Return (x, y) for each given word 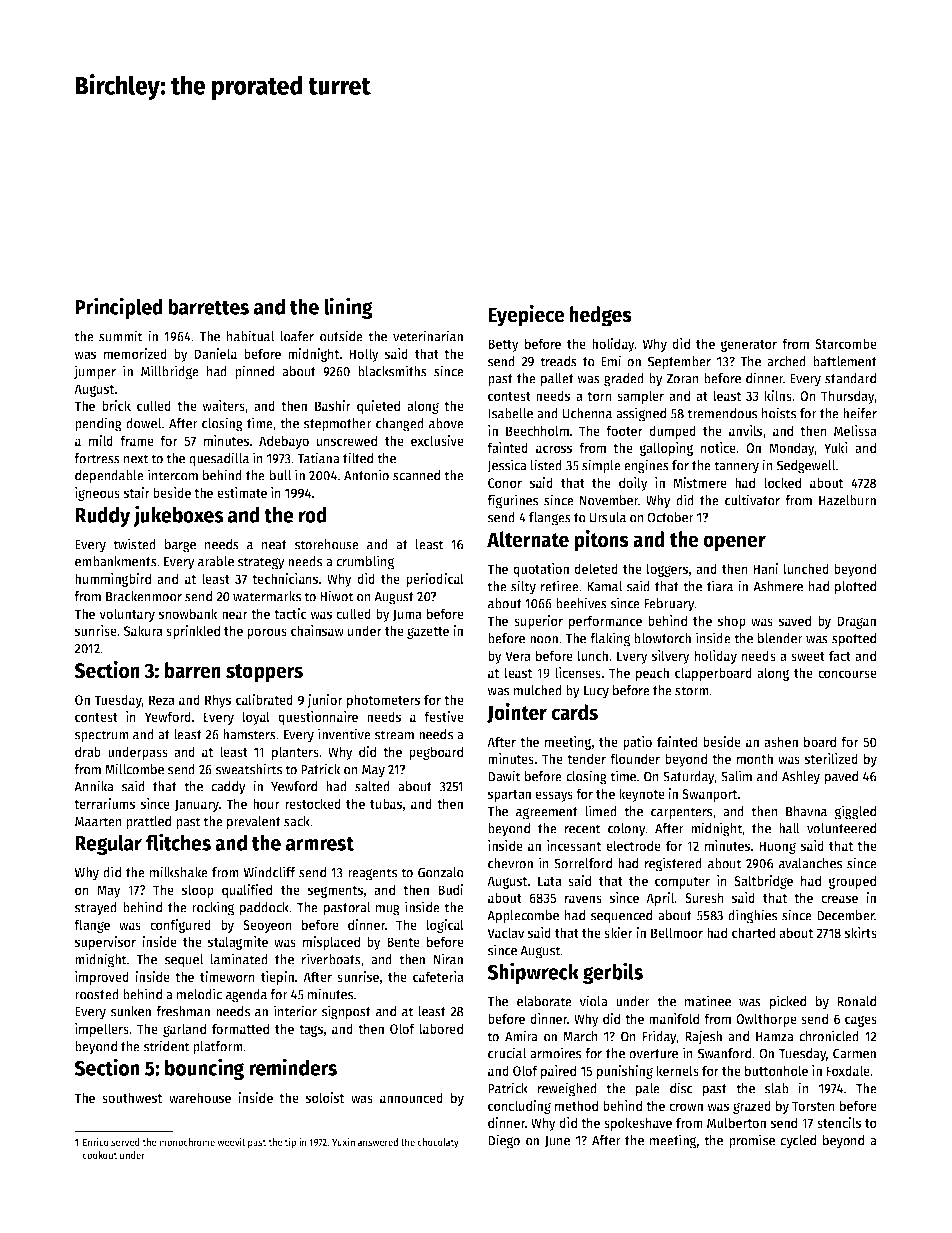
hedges (600, 316)
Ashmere (778, 586)
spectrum (101, 736)
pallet (557, 380)
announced (411, 1097)
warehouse (200, 1097)
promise (752, 1141)
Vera (518, 656)
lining (348, 308)
